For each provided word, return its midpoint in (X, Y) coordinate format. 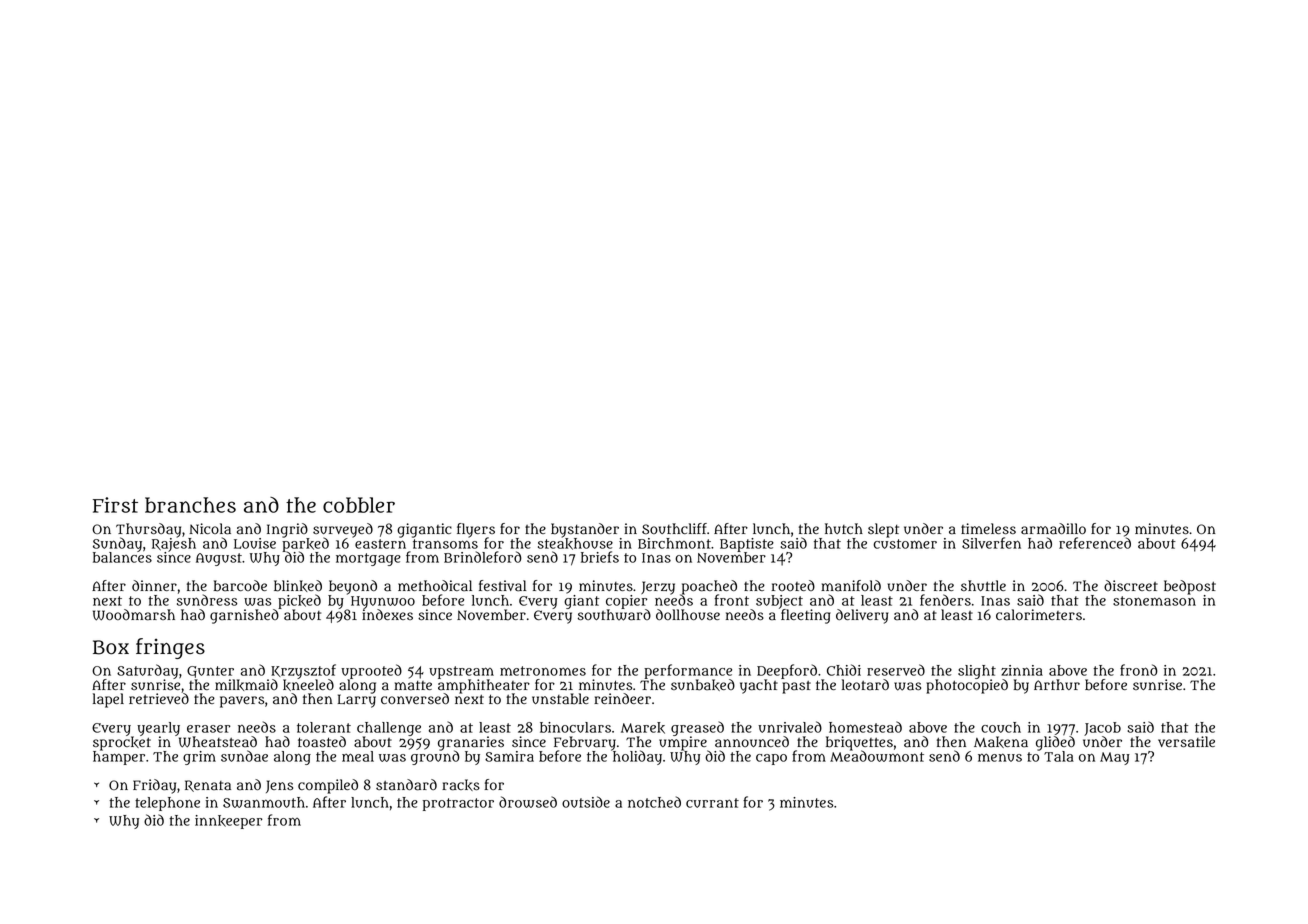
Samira (509, 756)
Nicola (210, 529)
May (1115, 758)
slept (883, 530)
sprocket (122, 744)
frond (1139, 670)
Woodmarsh (134, 615)
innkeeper (228, 822)
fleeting (806, 616)
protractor (458, 804)
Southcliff (674, 529)
